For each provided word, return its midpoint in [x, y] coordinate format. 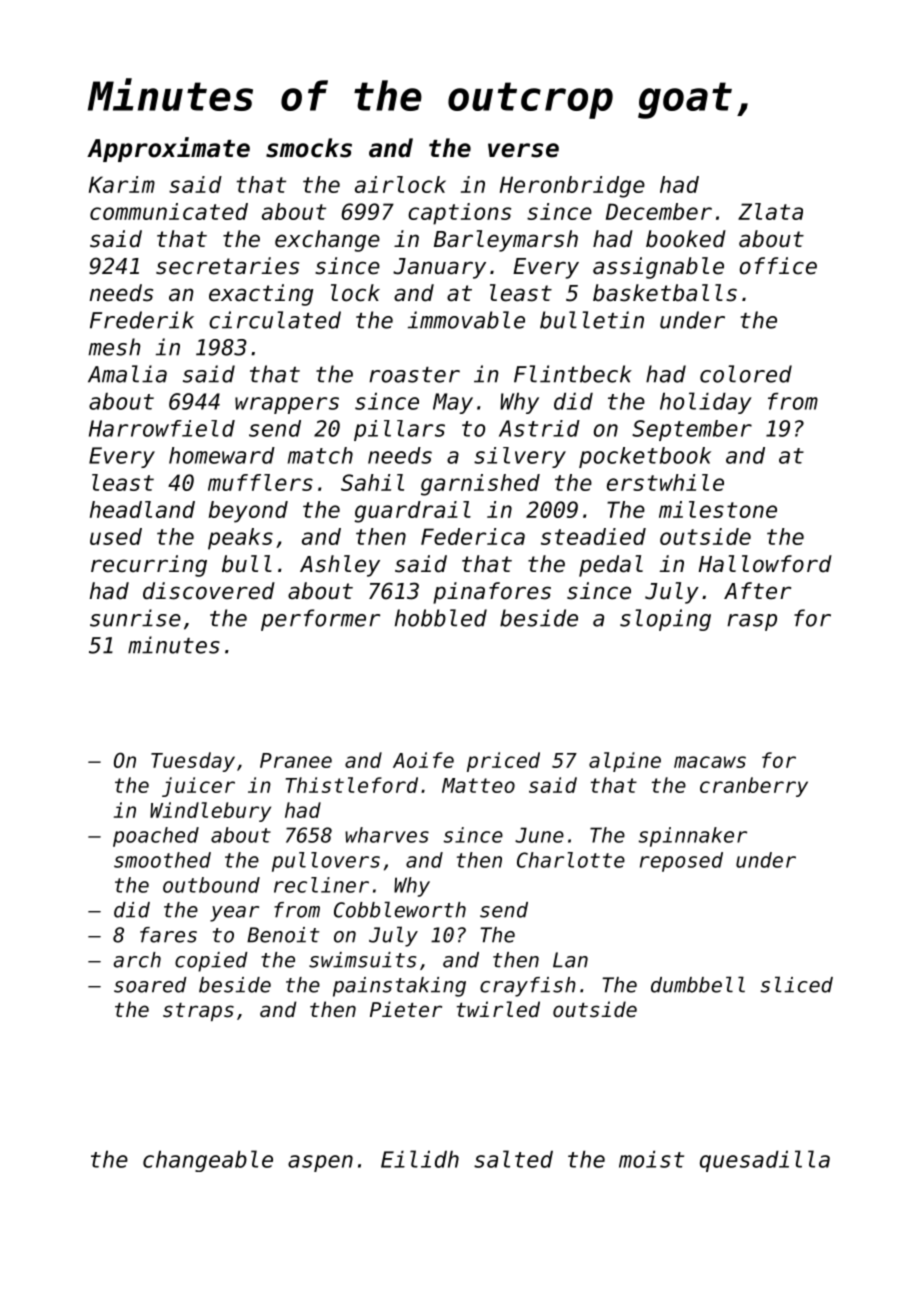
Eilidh [420, 1159]
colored [746, 374]
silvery [520, 457]
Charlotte [571, 860]
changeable [208, 1161]
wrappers [287, 405]
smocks [309, 148]
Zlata [770, 211]
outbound [211, 885]
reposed [681, 862]
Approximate [168, 149]
